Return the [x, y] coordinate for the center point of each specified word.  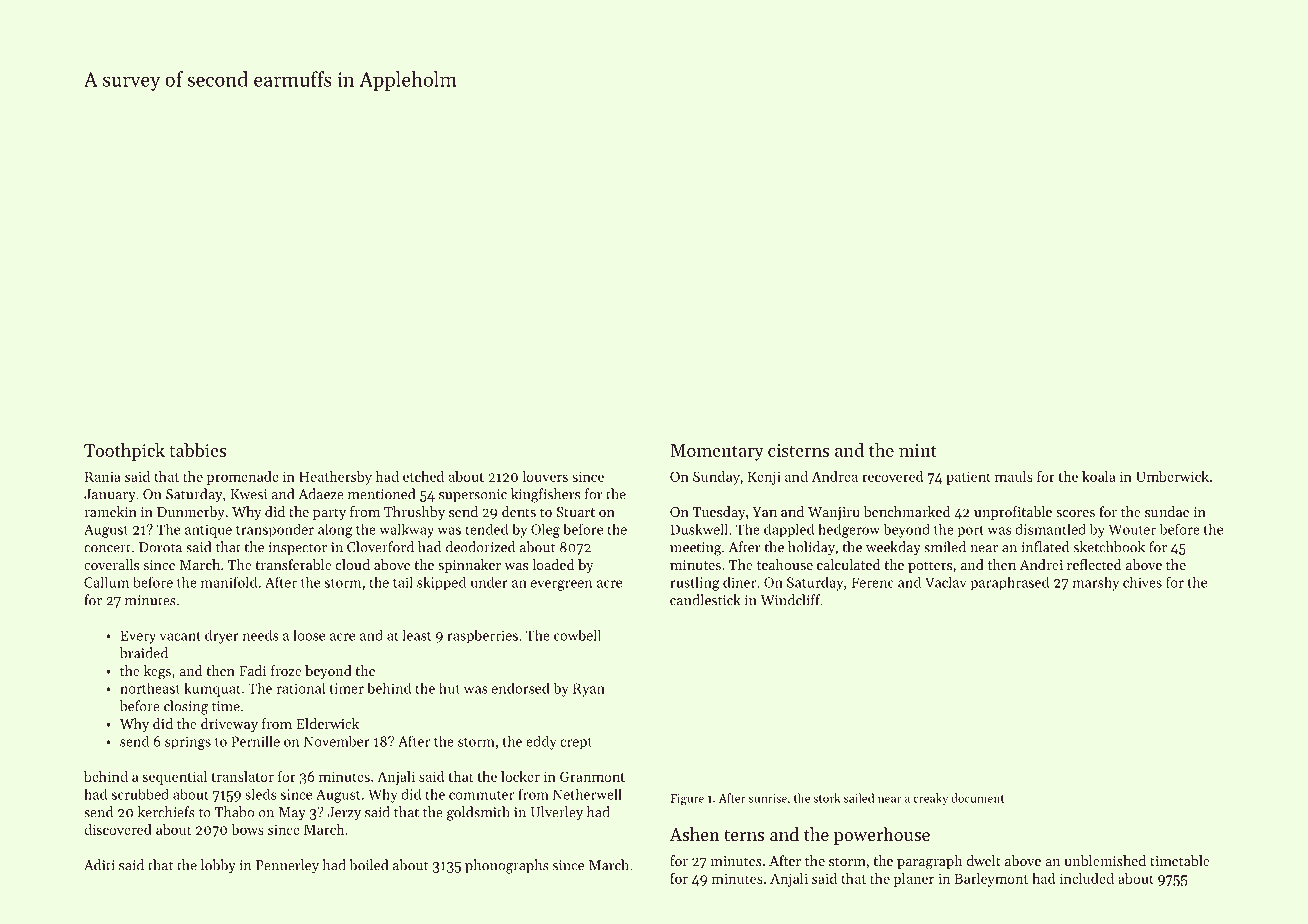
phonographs [507, 866]
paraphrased [1009, 583]
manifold [229, 582]
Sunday [716, 478]
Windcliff [790, 600]
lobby [218, 866]
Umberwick [1172, 476]
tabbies [197, 450]
